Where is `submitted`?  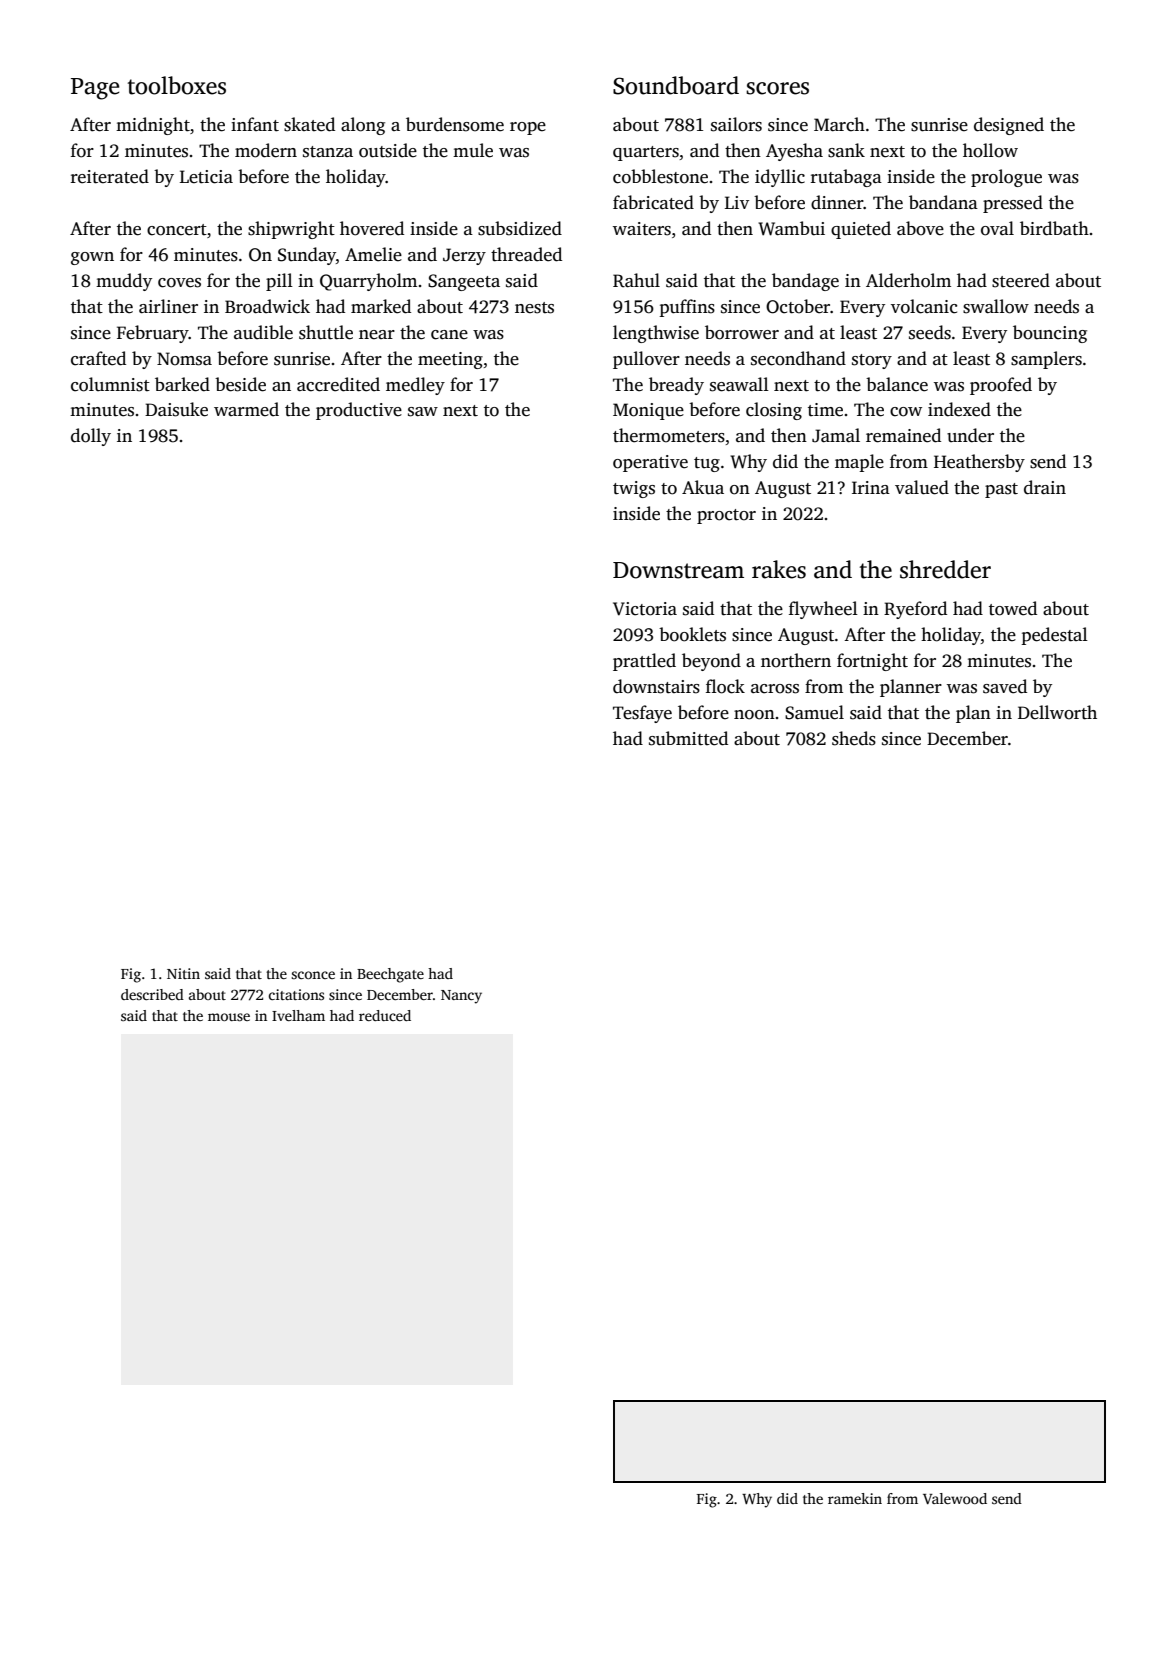
submitted is located at coordinates (688, 738).
